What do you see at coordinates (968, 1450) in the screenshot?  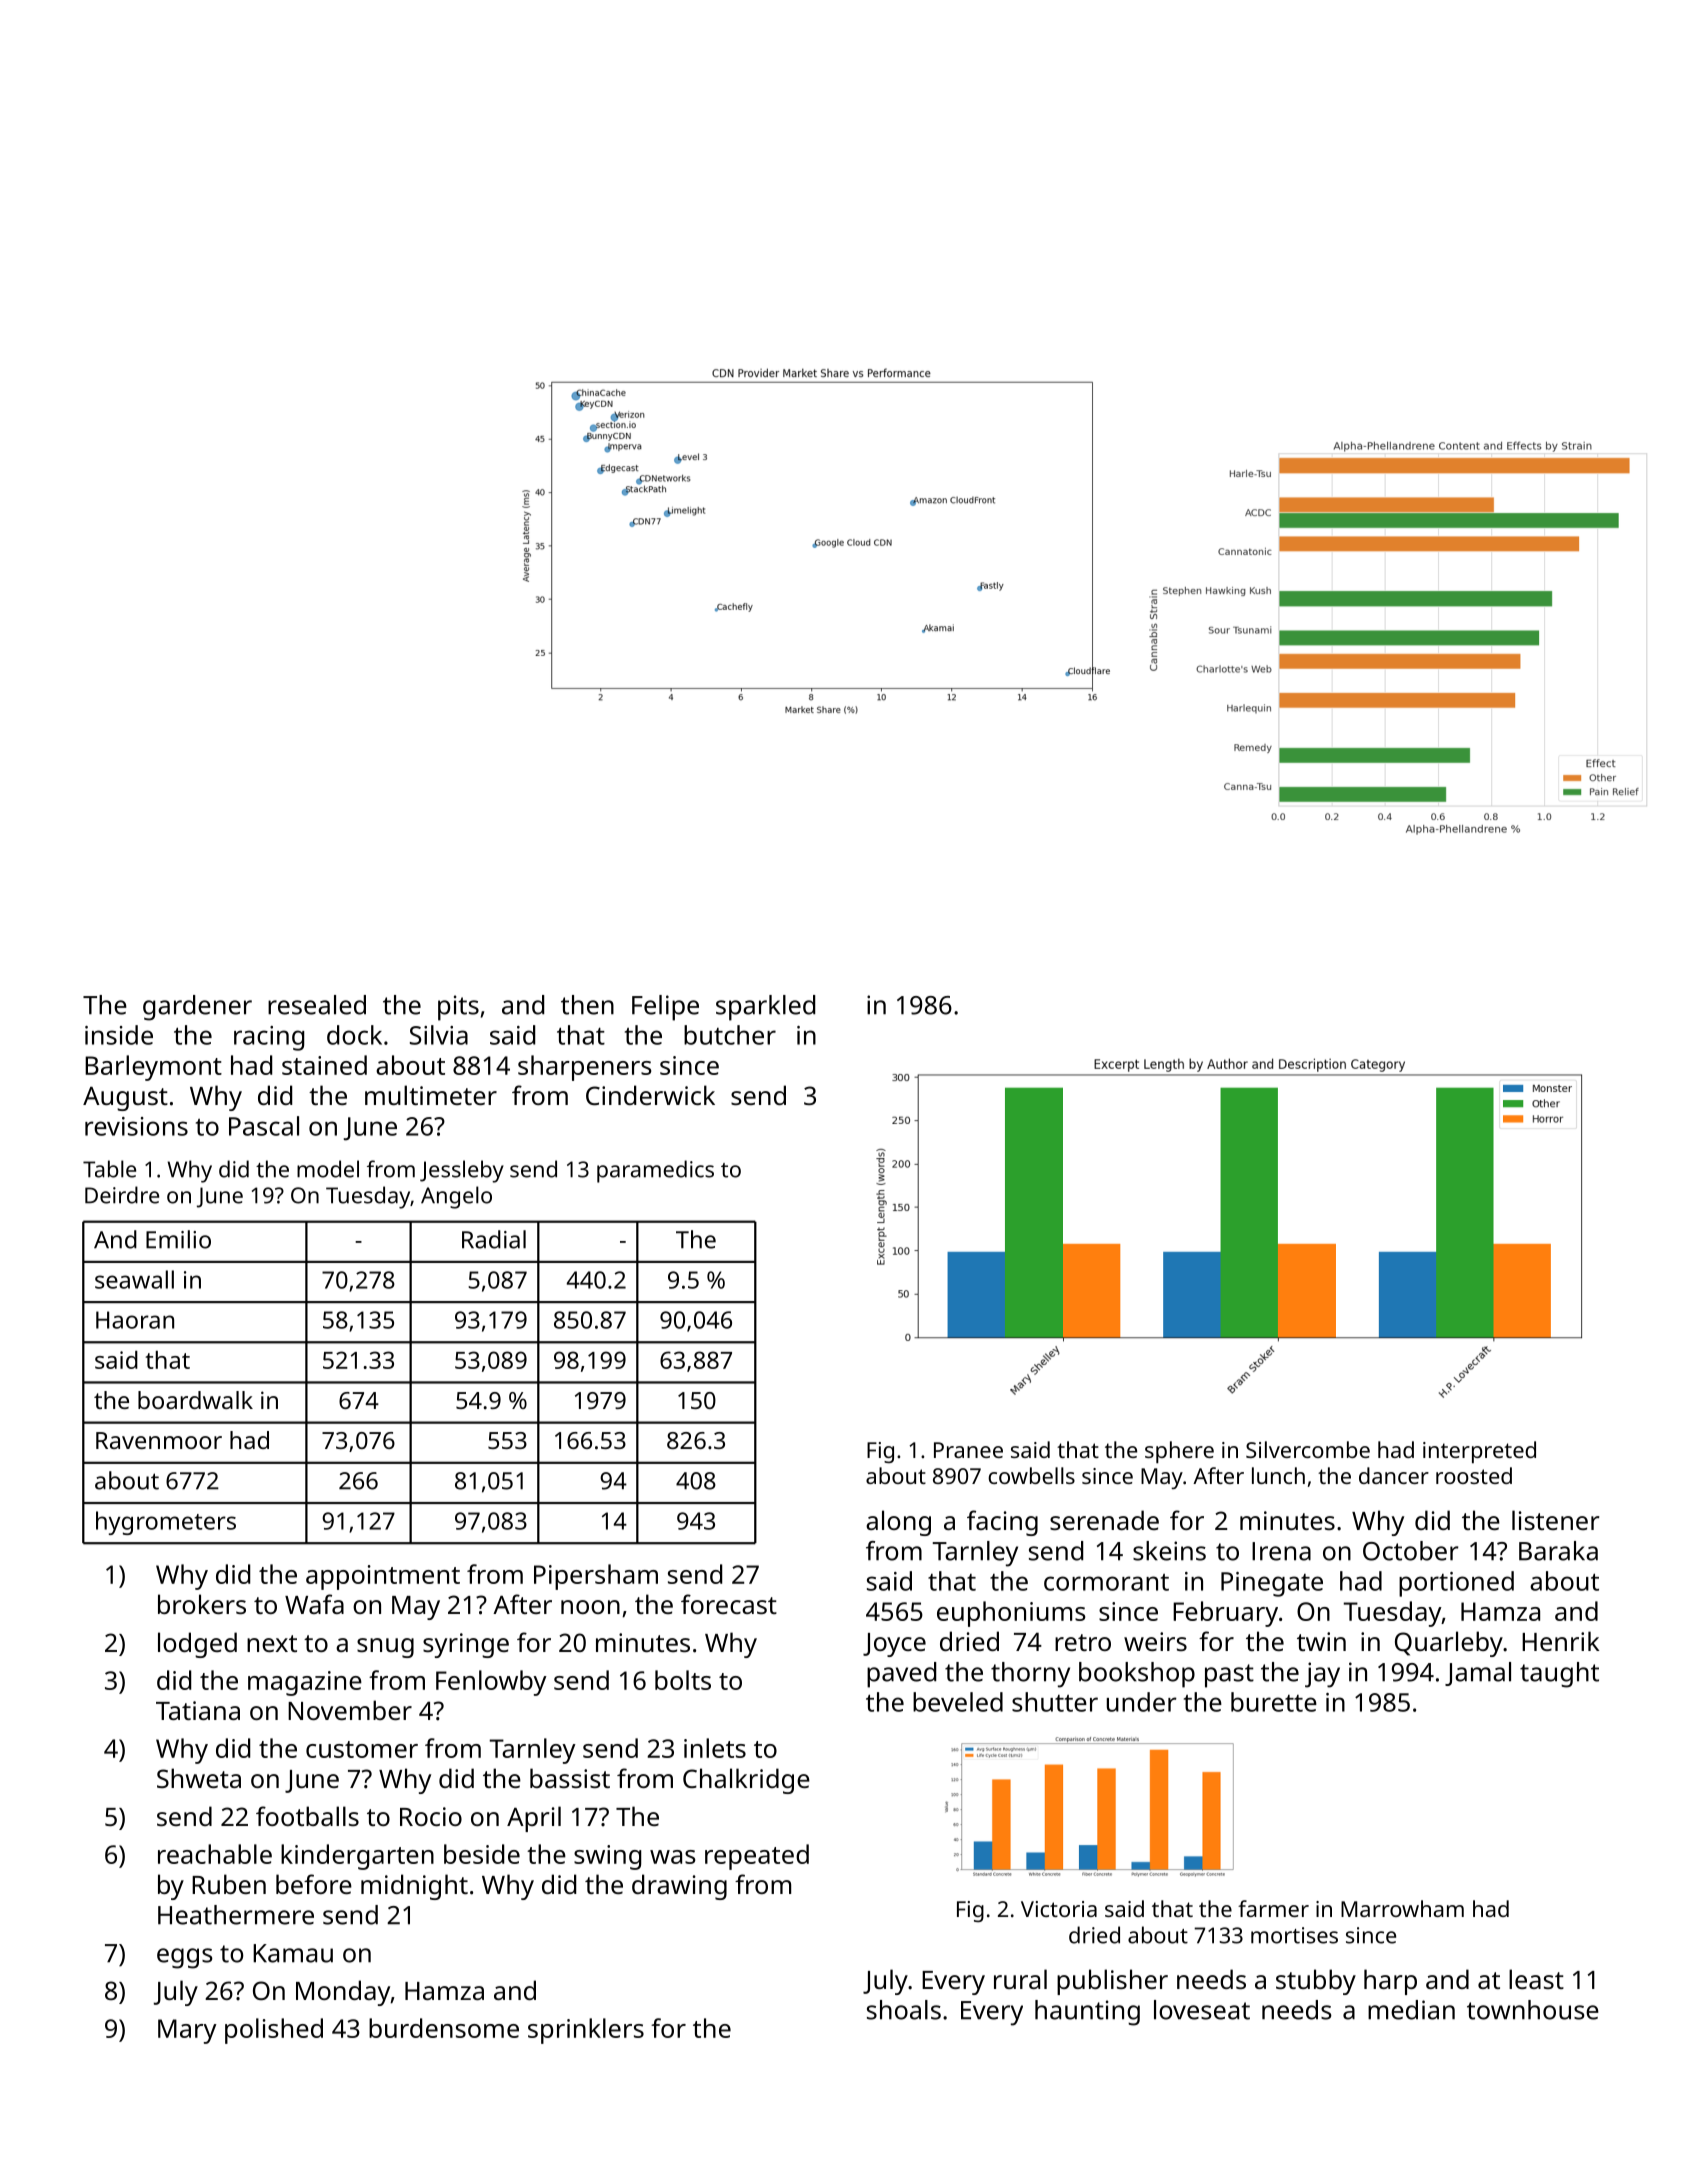 I see `Pranee` at bounding box center [968, 1450].
